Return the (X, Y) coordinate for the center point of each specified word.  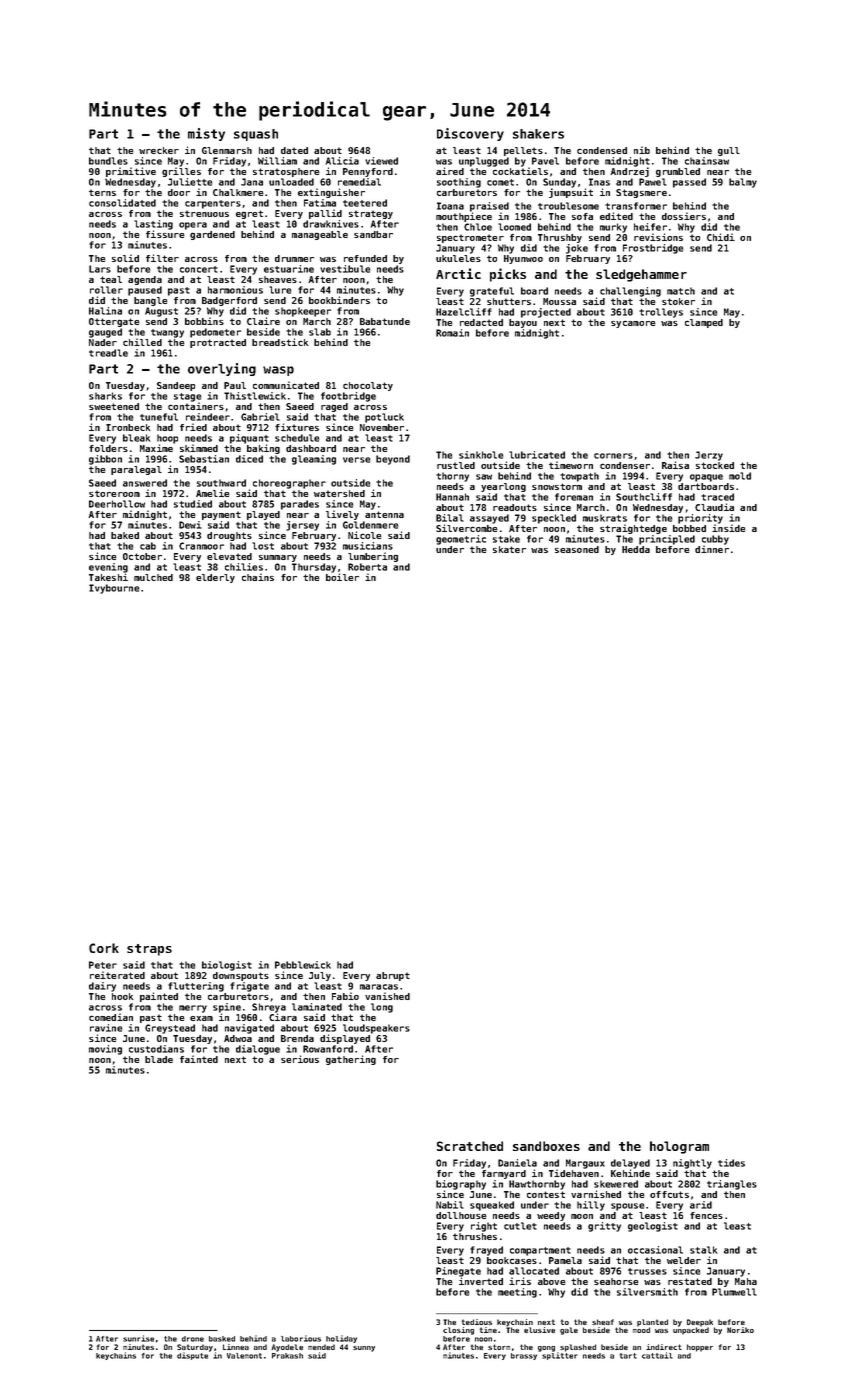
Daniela (517, 1163)
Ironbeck (128, 427)
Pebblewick (303, 965)
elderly (215, 578)
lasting (153, 225)
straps (149, 950)
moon (582, 1216)
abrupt (393, 976)
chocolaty (368, 386)
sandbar (373, 234)
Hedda (636, 549)
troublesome (568, 206)
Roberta (367, 567)
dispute (192, 1356)
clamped (704, 323)
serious (300, 1059)
